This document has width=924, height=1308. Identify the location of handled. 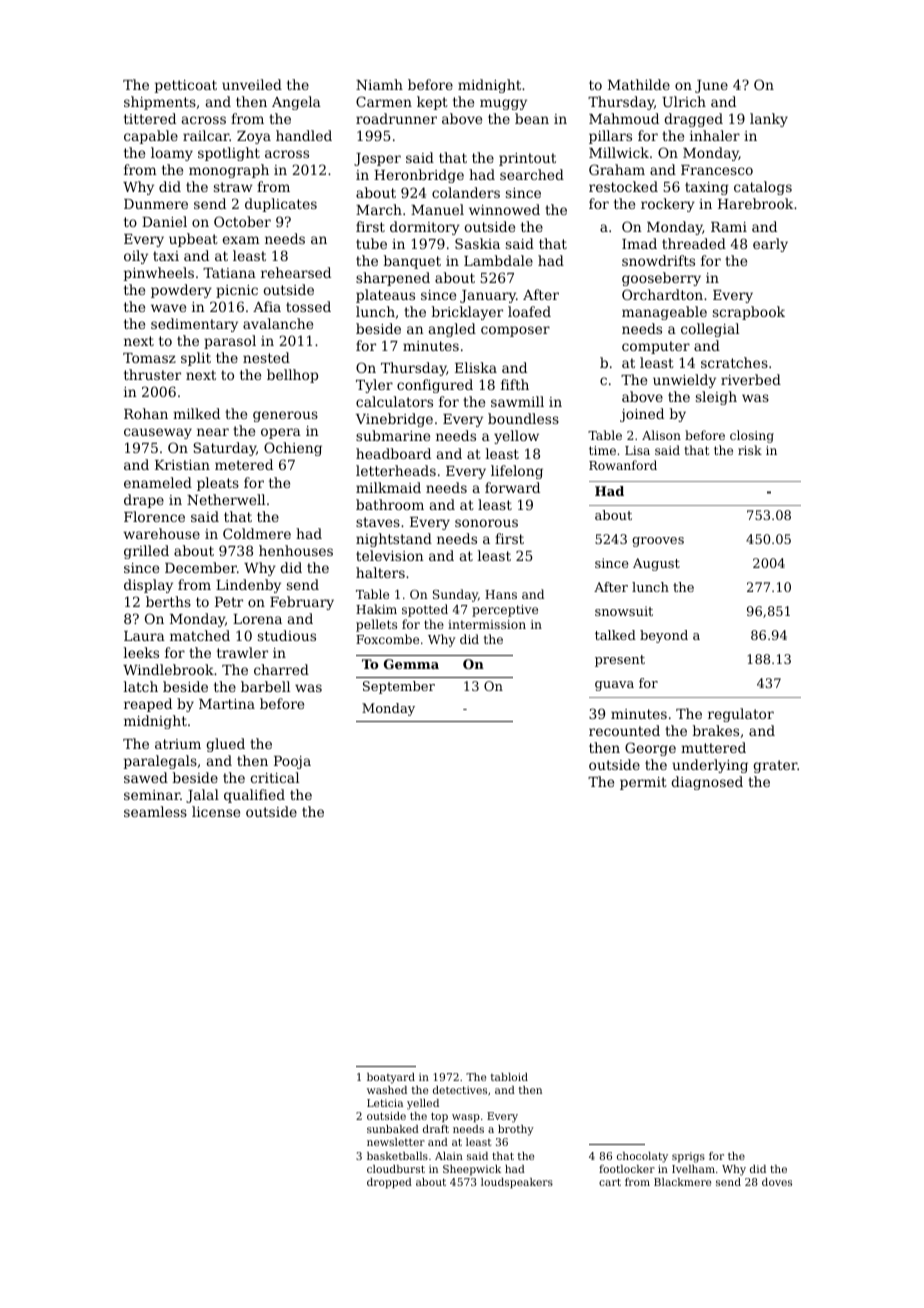
(304, 135).
